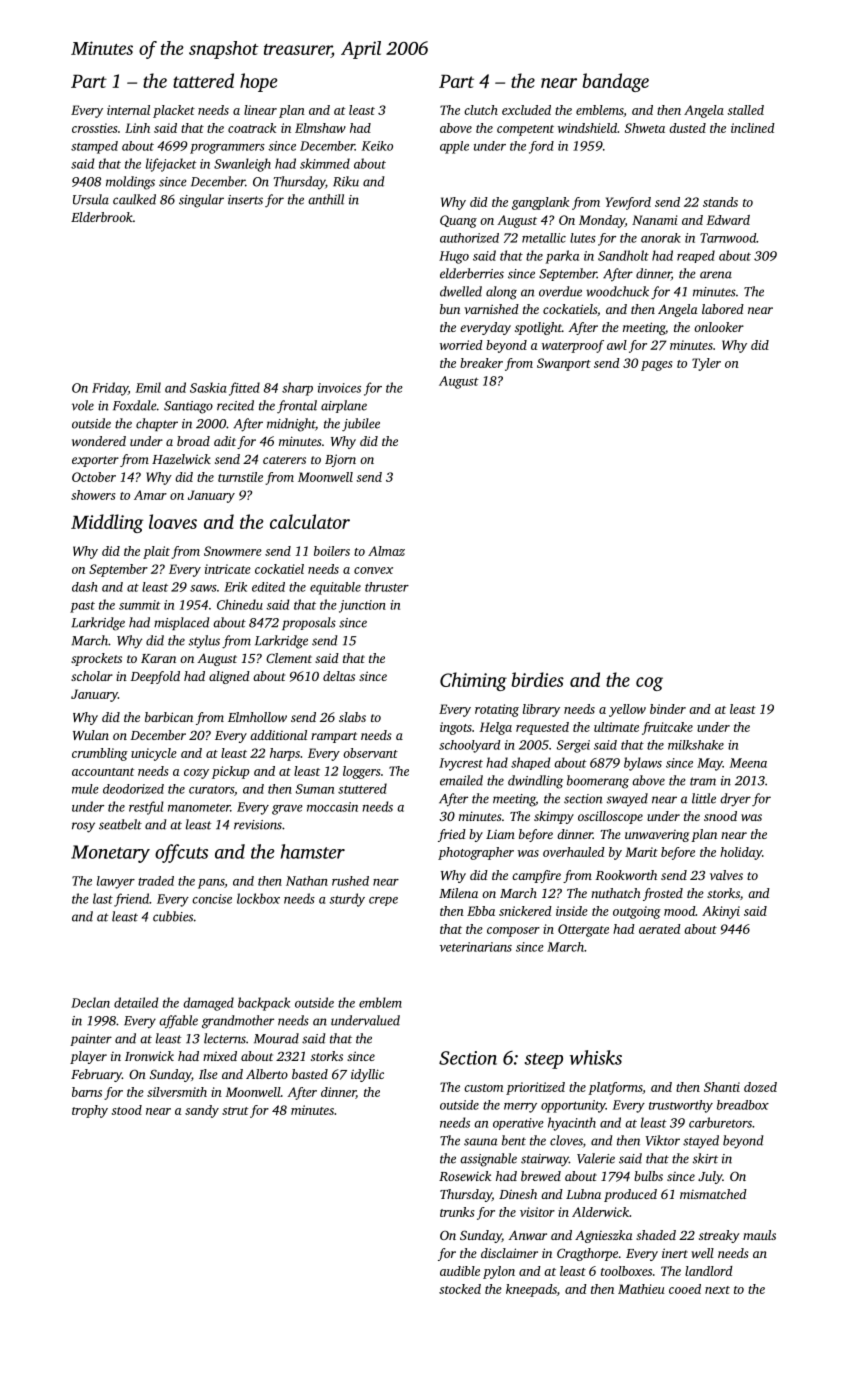 The height and width of the screenshot is (1400, 849). Describe the element at coordinates (543, 1061) in the screenshot. I see `steep` at that location.
